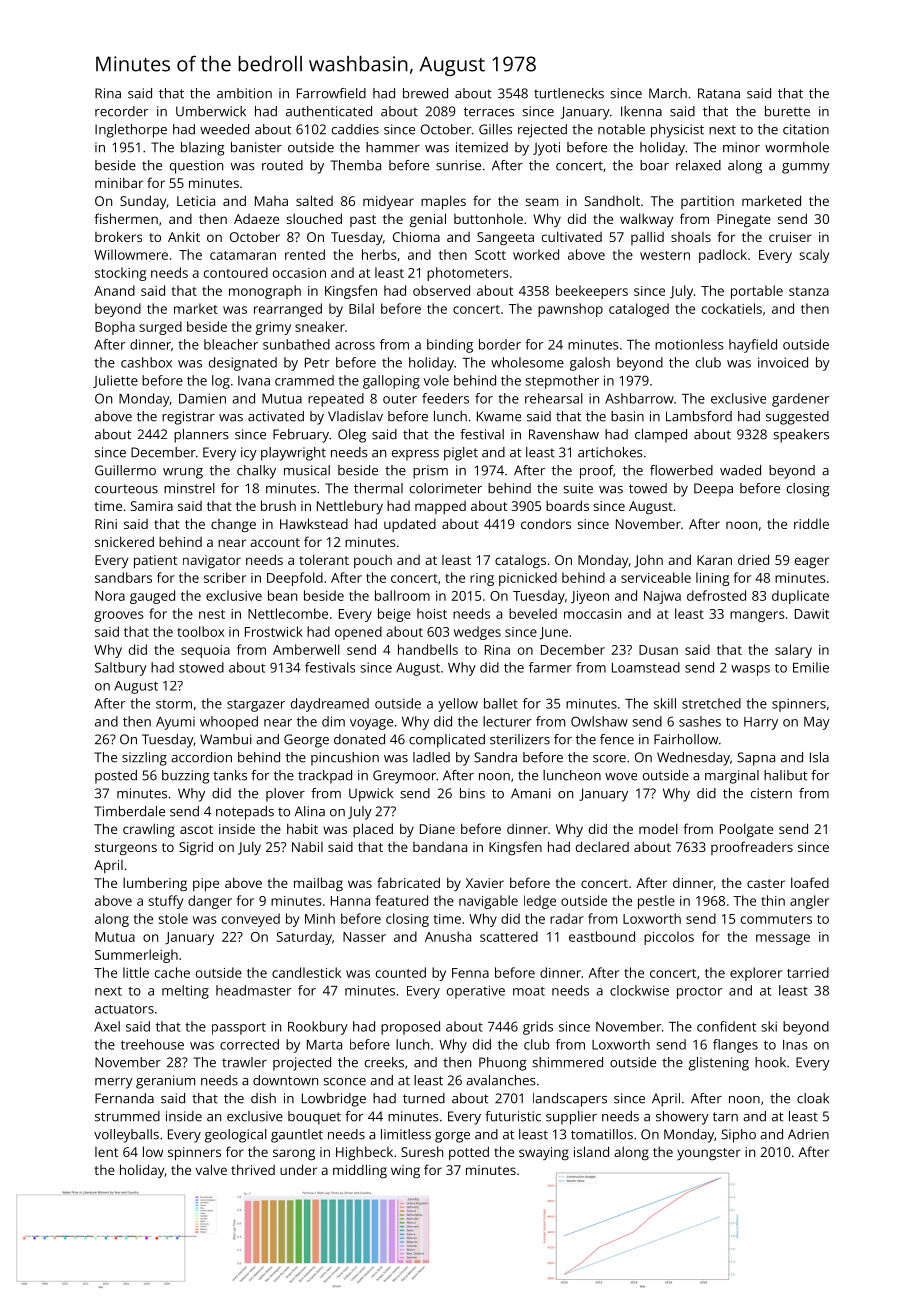  I want to click on swaying, so click(544, 1153).
